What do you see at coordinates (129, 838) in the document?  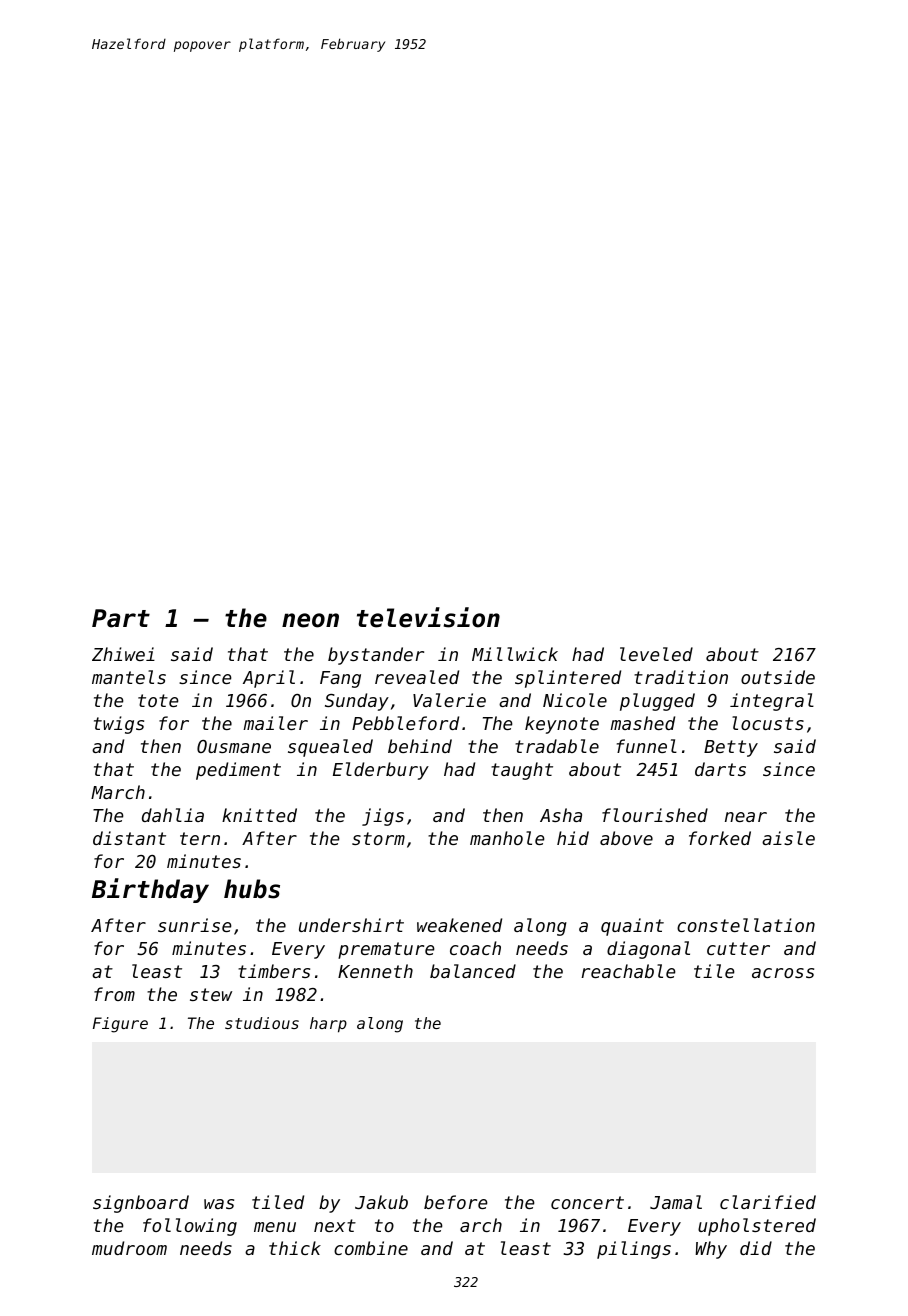 I see `distant` at bounding box center [129, 838].
